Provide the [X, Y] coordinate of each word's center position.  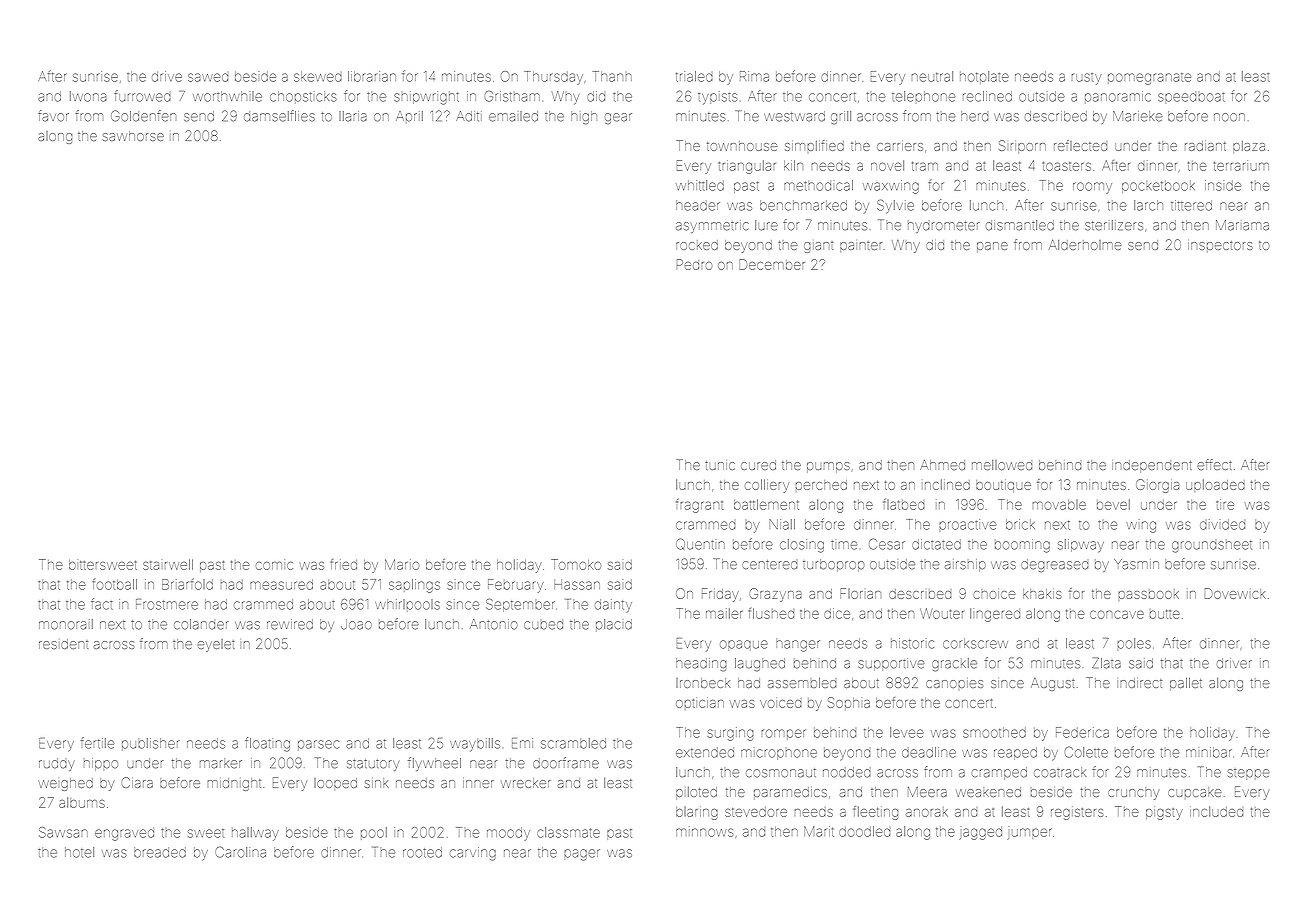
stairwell [168, 564]
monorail [66, 624]
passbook [1148, 594]
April [409, 117]
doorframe [566, 762]
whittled [700, 185]
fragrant [699, 506]
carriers [900, 147]
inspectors [1220, 246]
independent [1152, 466]
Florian [860, 593]
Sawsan [63, 832]
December [772, 264]
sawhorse [133, 136]
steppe [1249, 774]
